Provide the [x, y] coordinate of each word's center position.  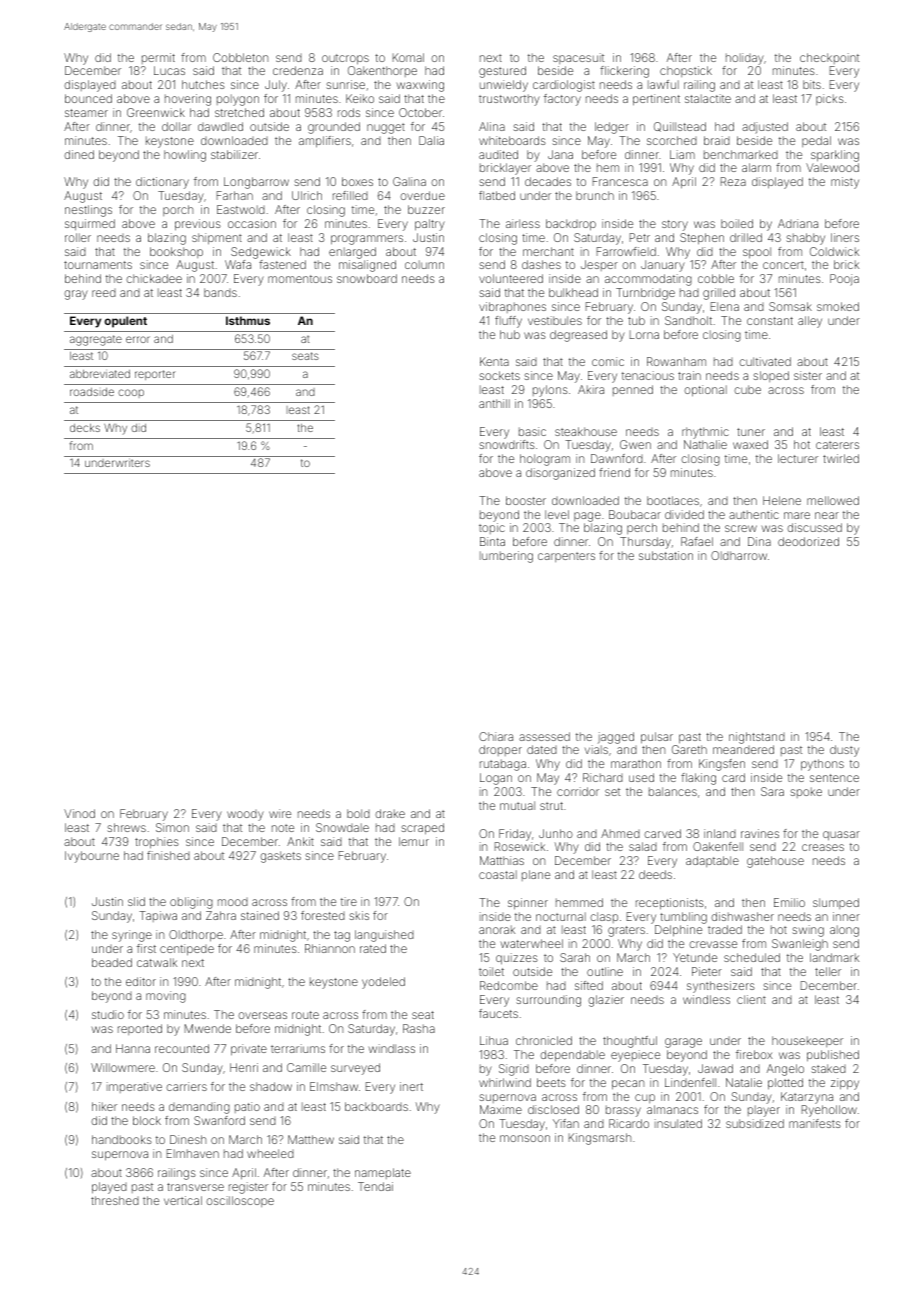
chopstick [686, 71]
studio [108, 1014]
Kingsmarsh [600, 1139]
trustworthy [509, 100]
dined [79, 154]
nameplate [383, 1173]
